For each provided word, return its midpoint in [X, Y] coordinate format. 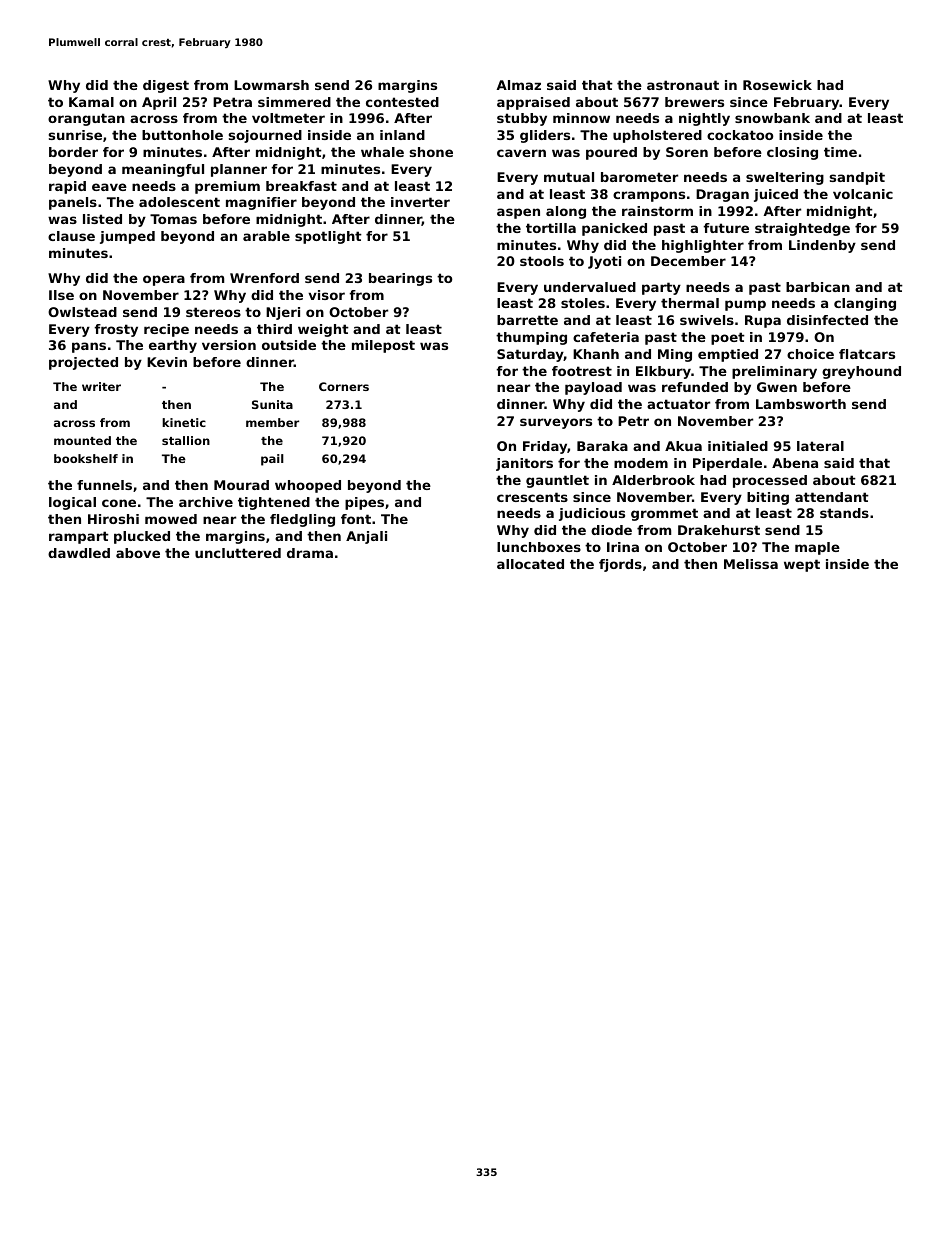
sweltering [785, 178]
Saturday [530, 355]
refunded [695, 387]
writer [101, 386]
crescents [532, 497]
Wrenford [264, 278]
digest [166, 86]
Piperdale [727, 464]
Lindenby [822, 246]
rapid [67, 187]
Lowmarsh [271, 85]
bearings [400, 279]
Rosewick [777, 85]
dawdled [79, 553]
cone [119, 503]
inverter [420, 202]
